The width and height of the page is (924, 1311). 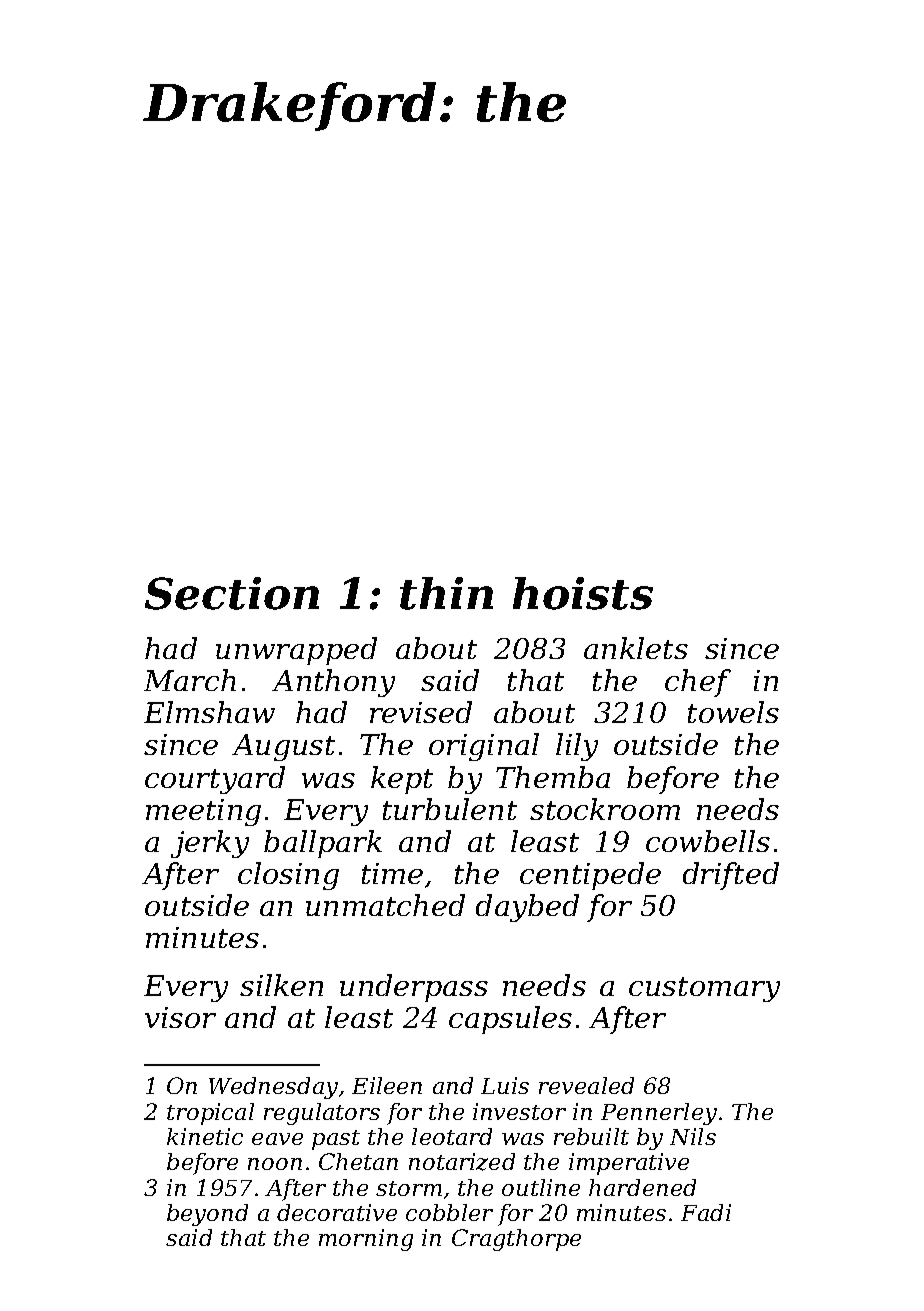 I want to click on chef, so click(x=698, y=683).
